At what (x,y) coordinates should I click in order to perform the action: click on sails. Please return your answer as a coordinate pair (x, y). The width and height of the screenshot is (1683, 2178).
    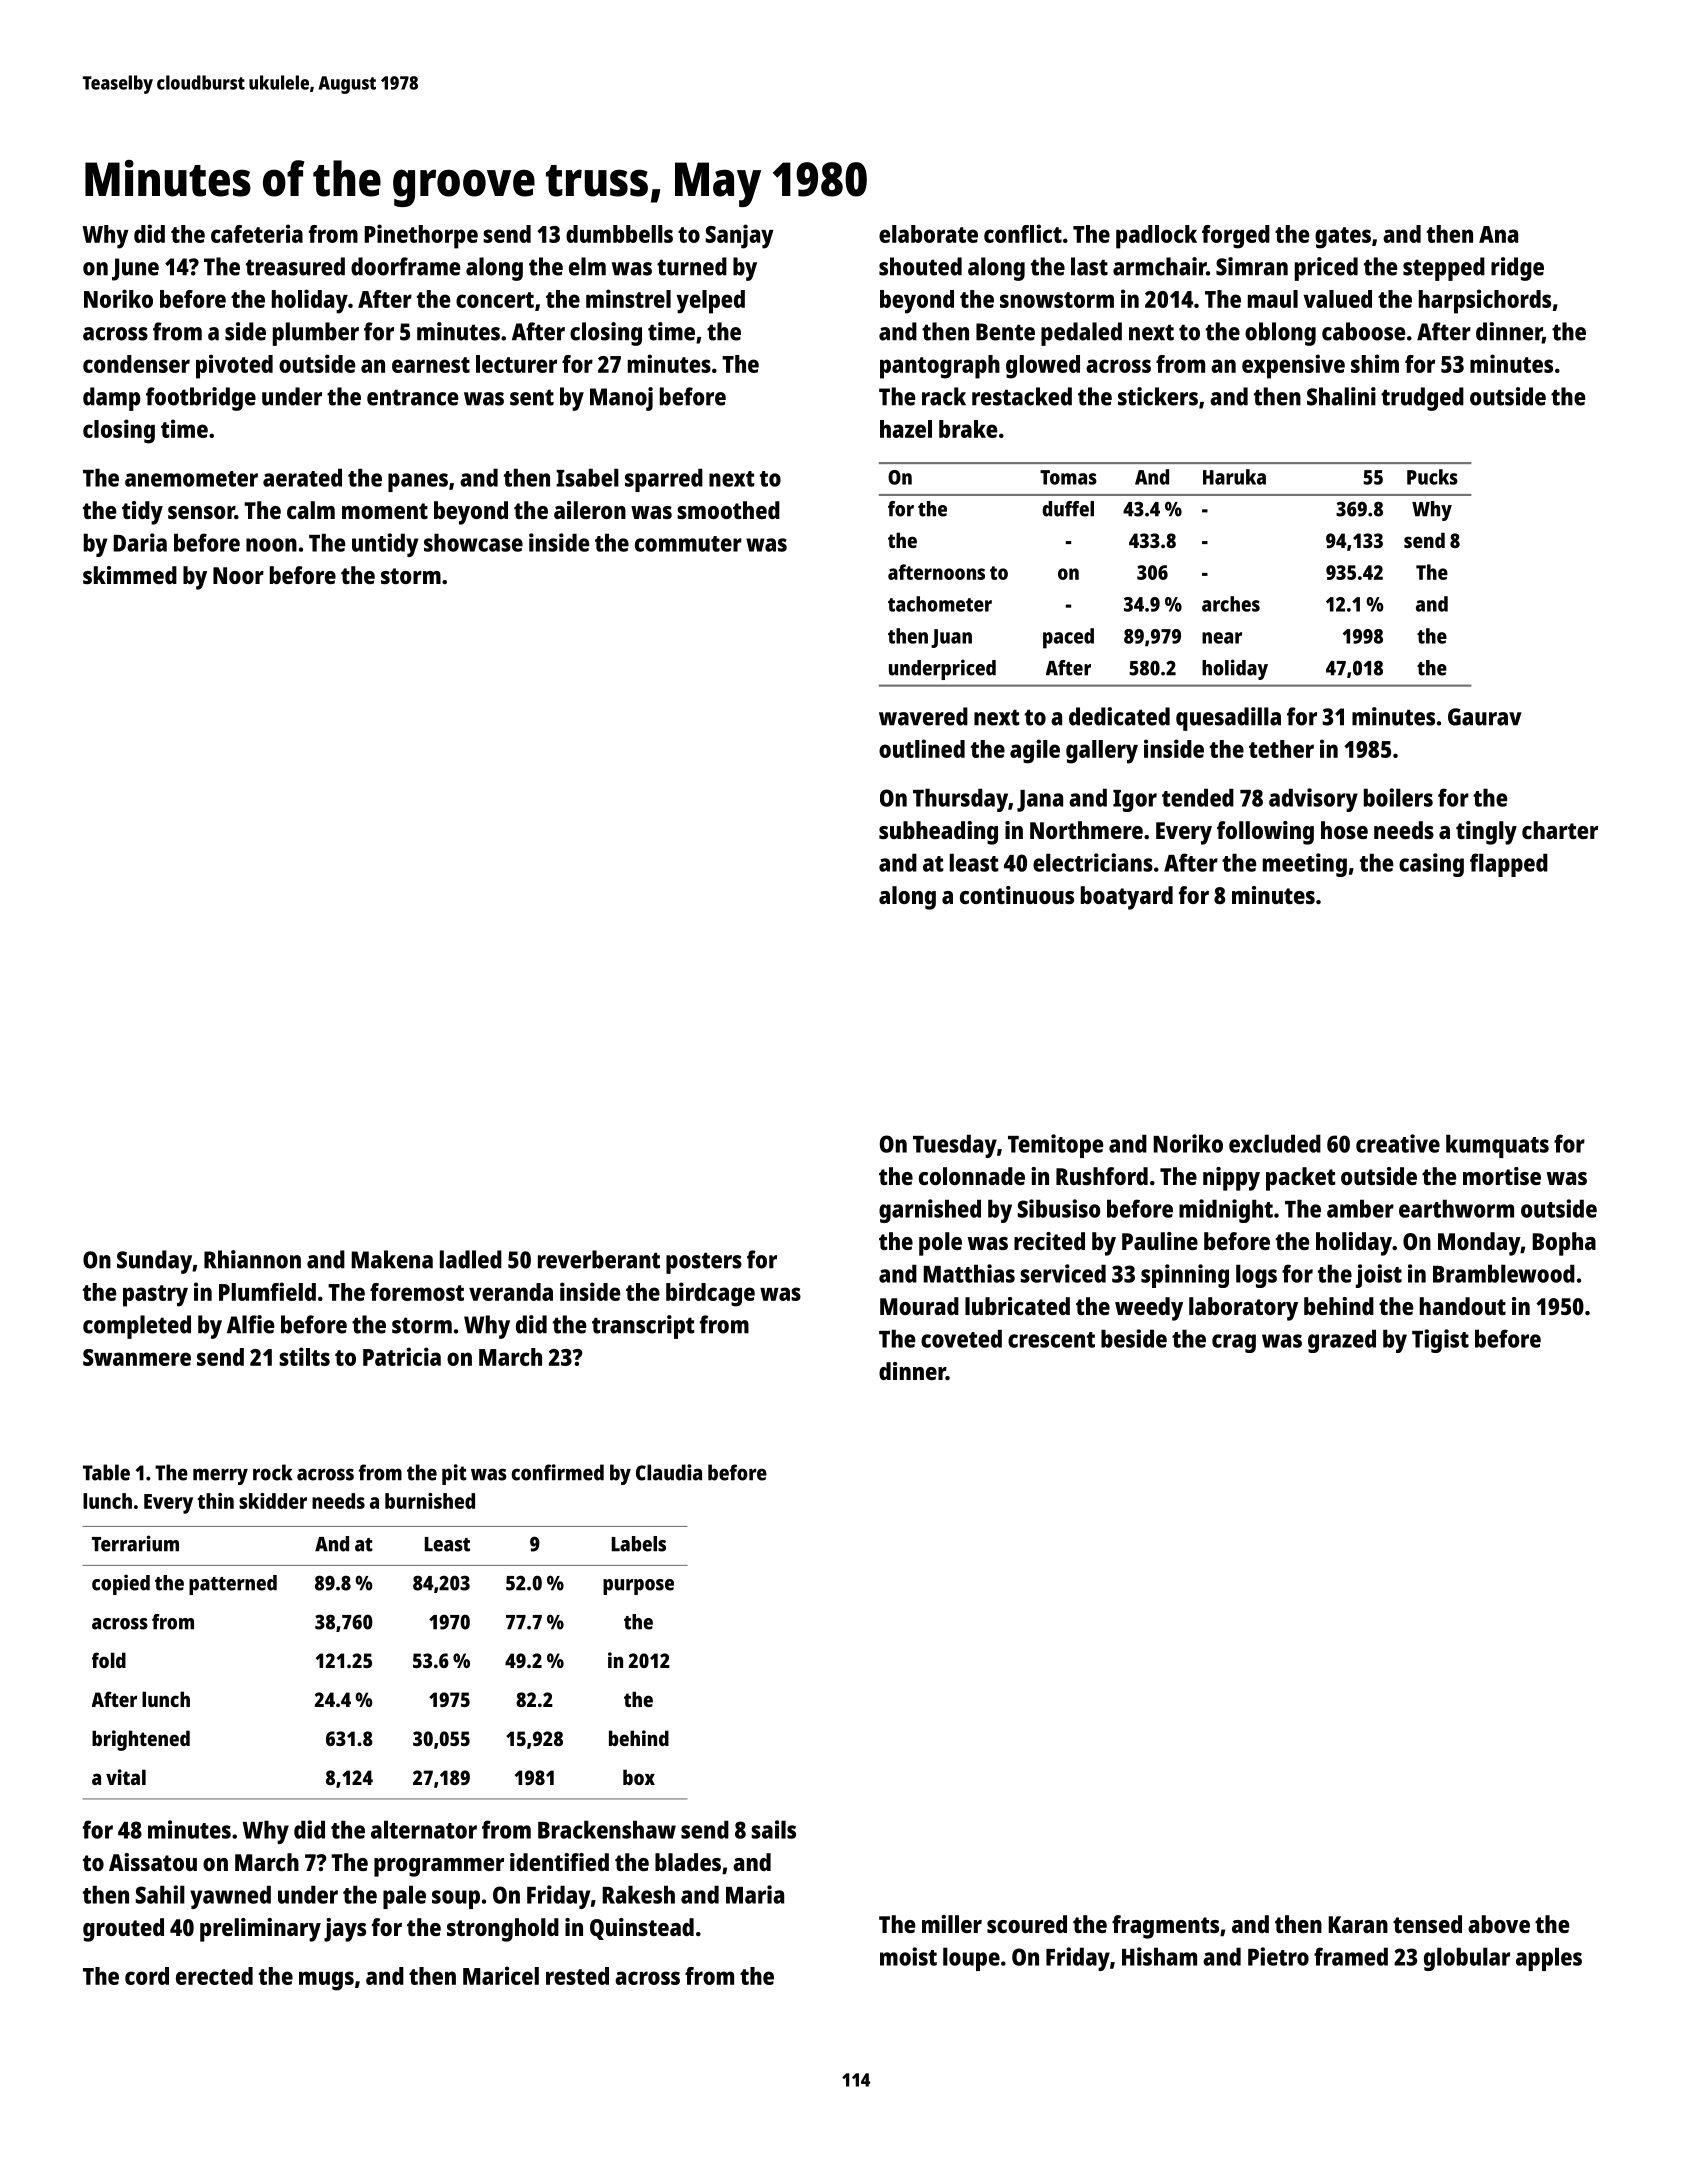
    Looking at the image, I should click on (773, 1829).
